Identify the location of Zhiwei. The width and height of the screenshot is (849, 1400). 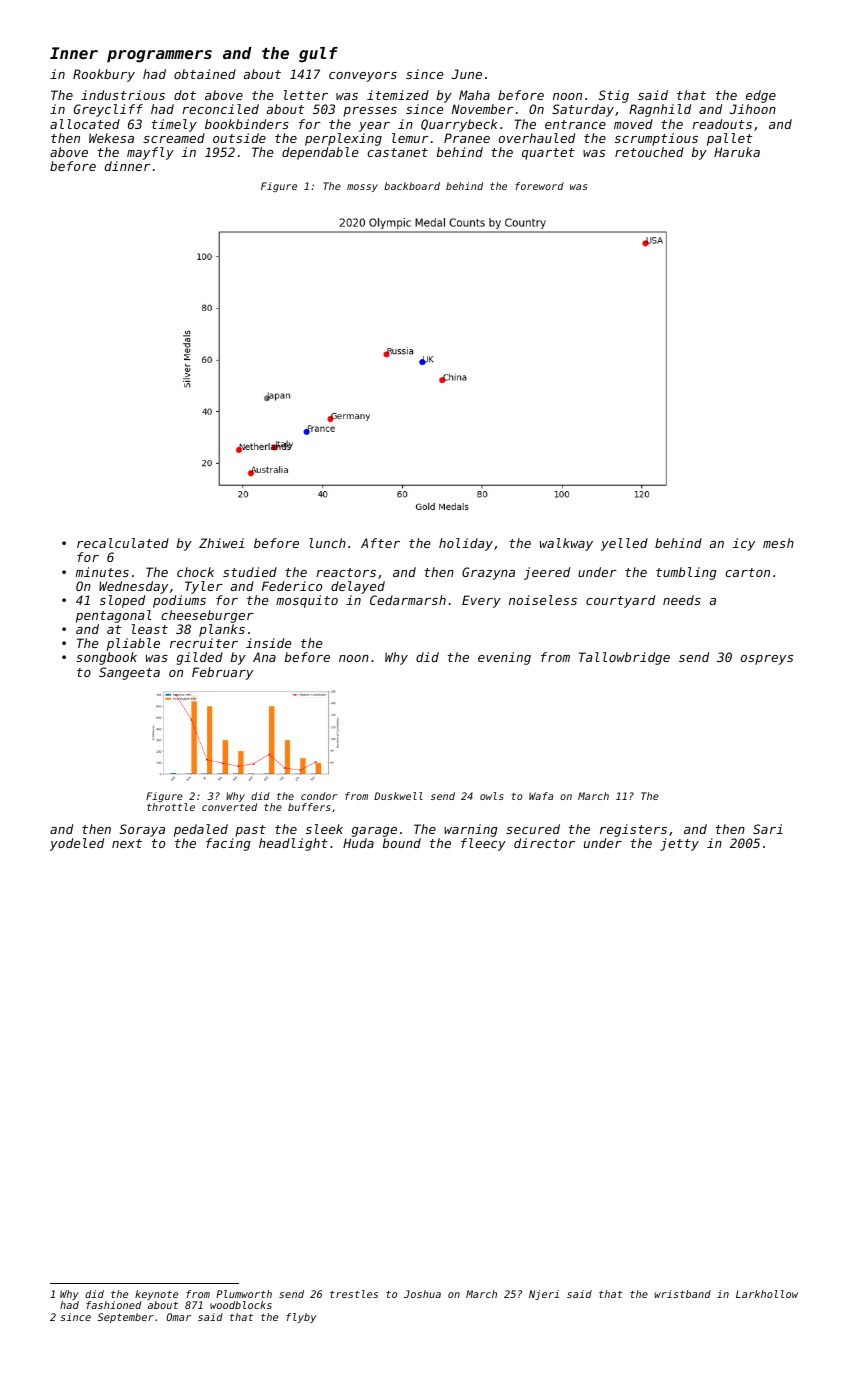
(221, 543).
